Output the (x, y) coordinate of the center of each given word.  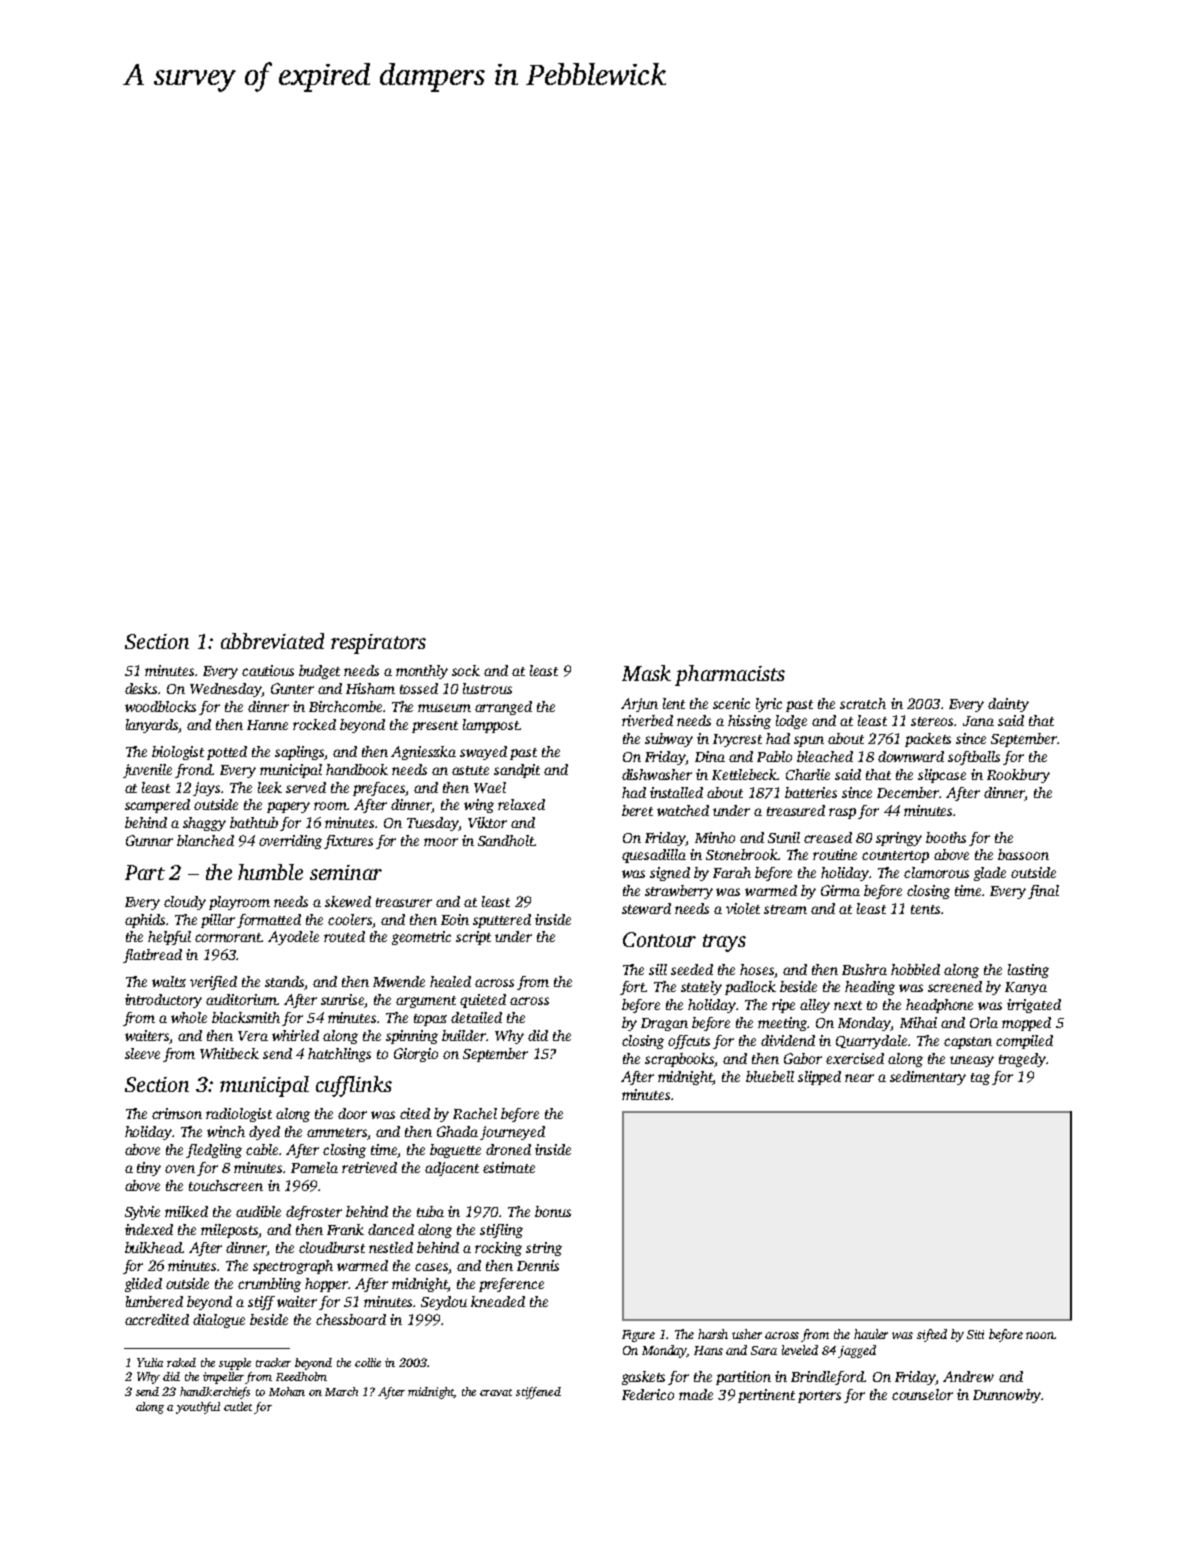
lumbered (154, 1301)
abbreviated (272, 641)
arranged (503, 708)
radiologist (239, 1115)
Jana (978, 721)
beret (637, 810)
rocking (498, 1249)
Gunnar (149, 840)
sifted (932, 1335)
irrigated (1034, 1006)
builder (464, 1035)
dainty (1008, 705)
